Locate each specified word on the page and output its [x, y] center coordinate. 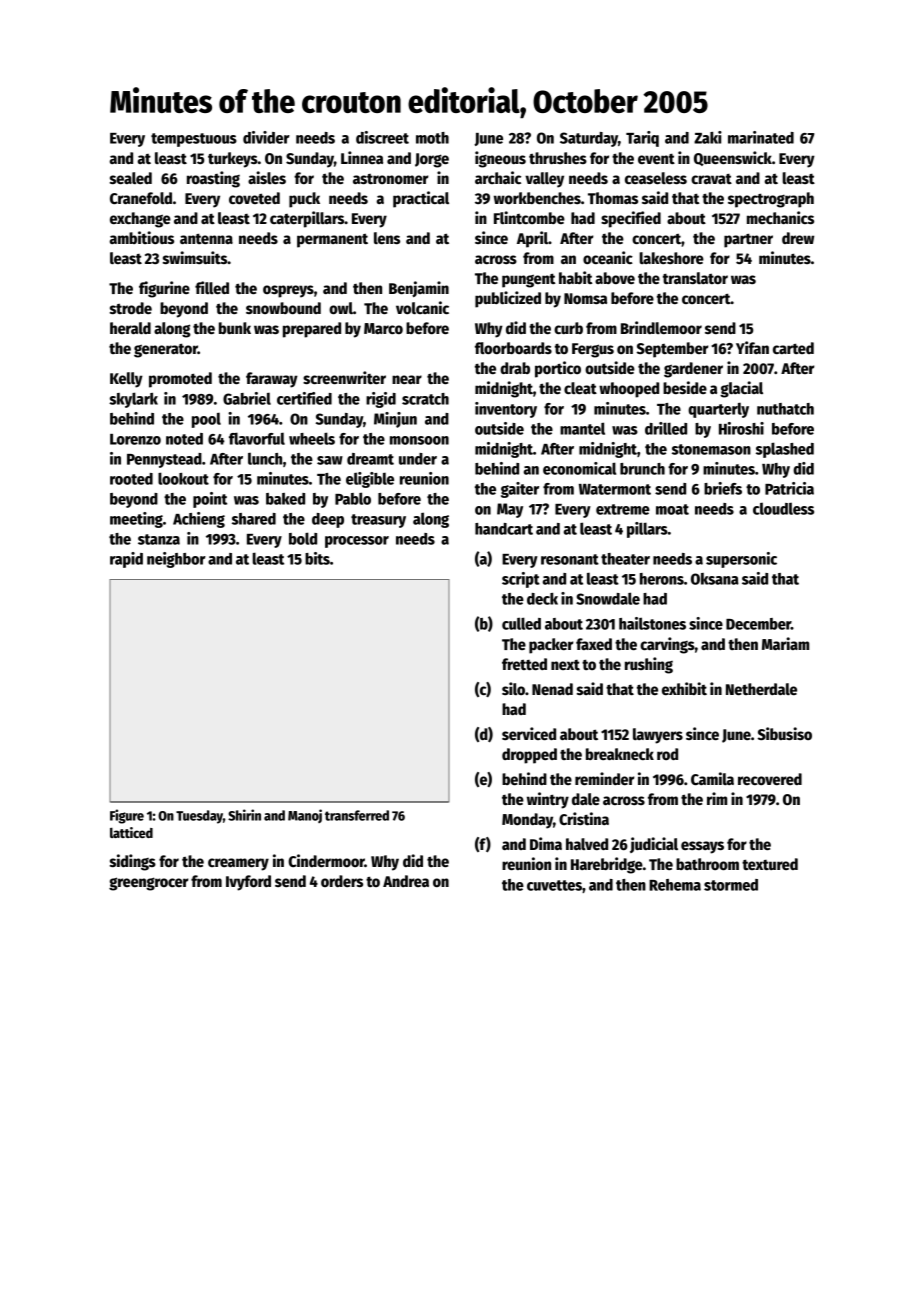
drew [798, 238]
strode [131, 308]
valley [544, 180]
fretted [524, 664]
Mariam [785, 643]
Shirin [244, 815]
